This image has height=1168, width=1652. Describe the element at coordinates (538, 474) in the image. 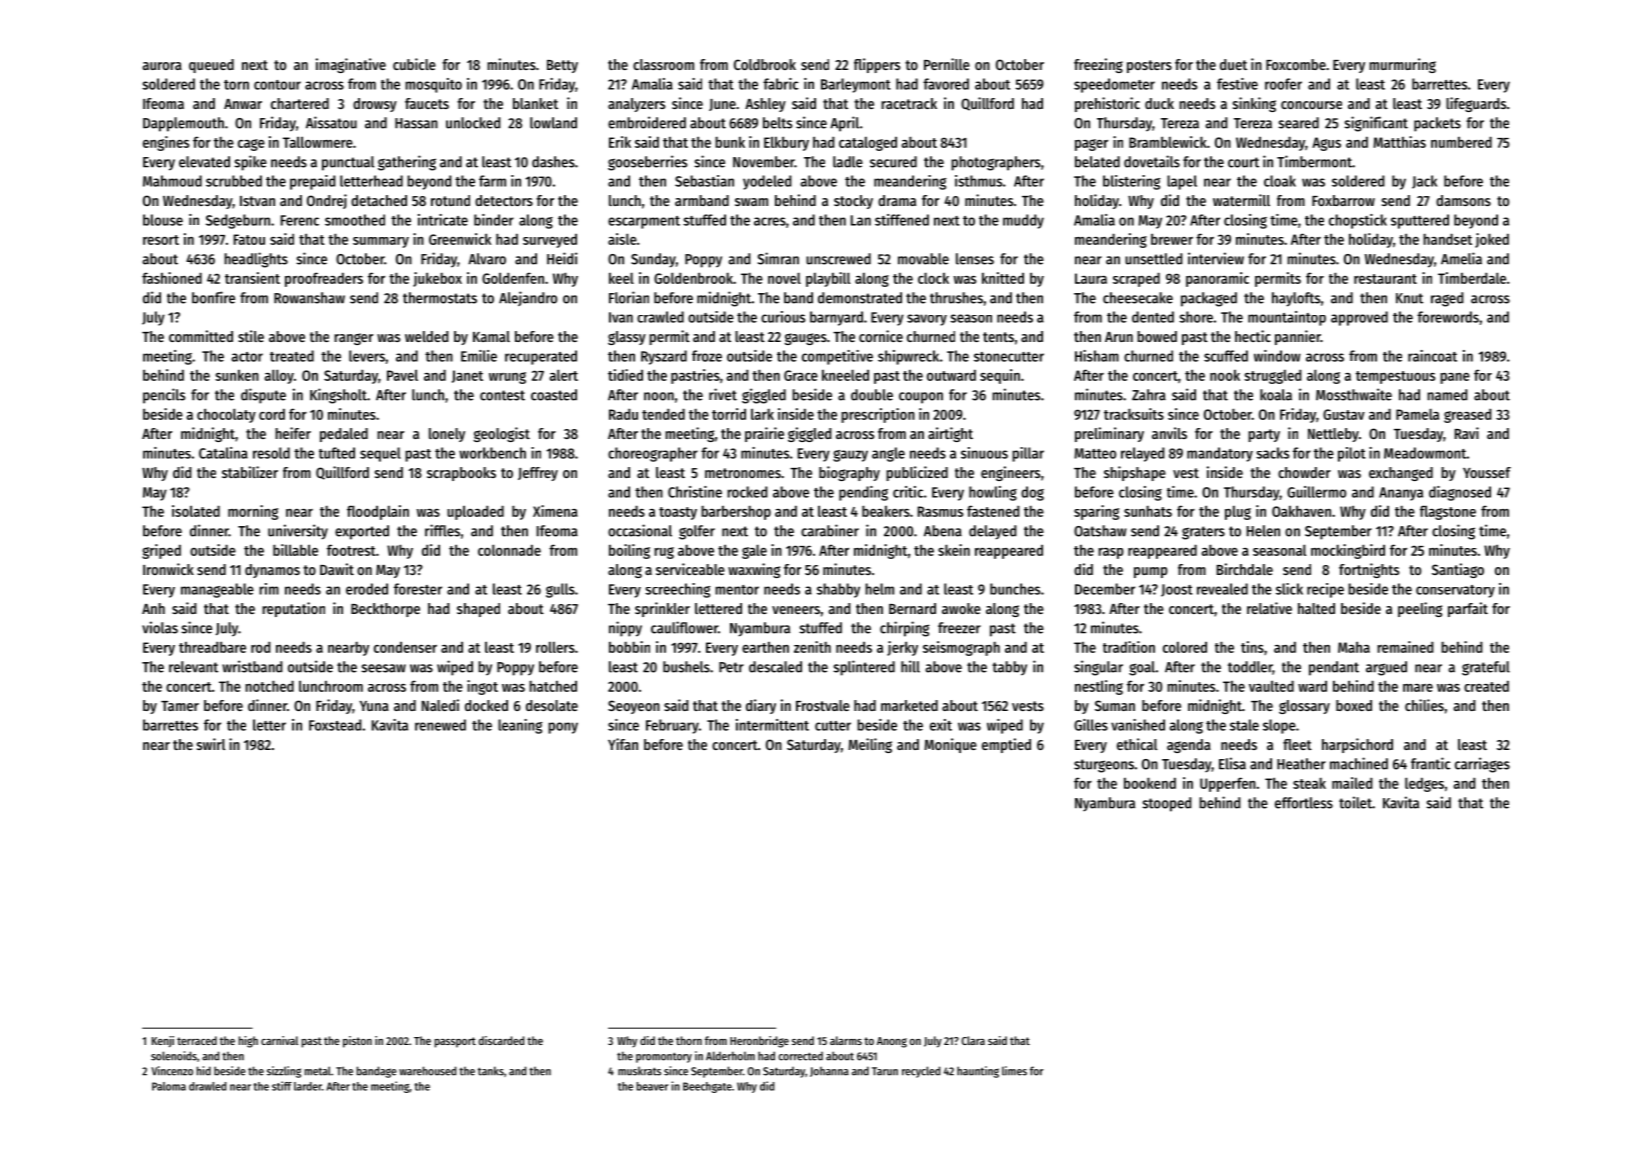

I see `Jeffrey` at that location.
